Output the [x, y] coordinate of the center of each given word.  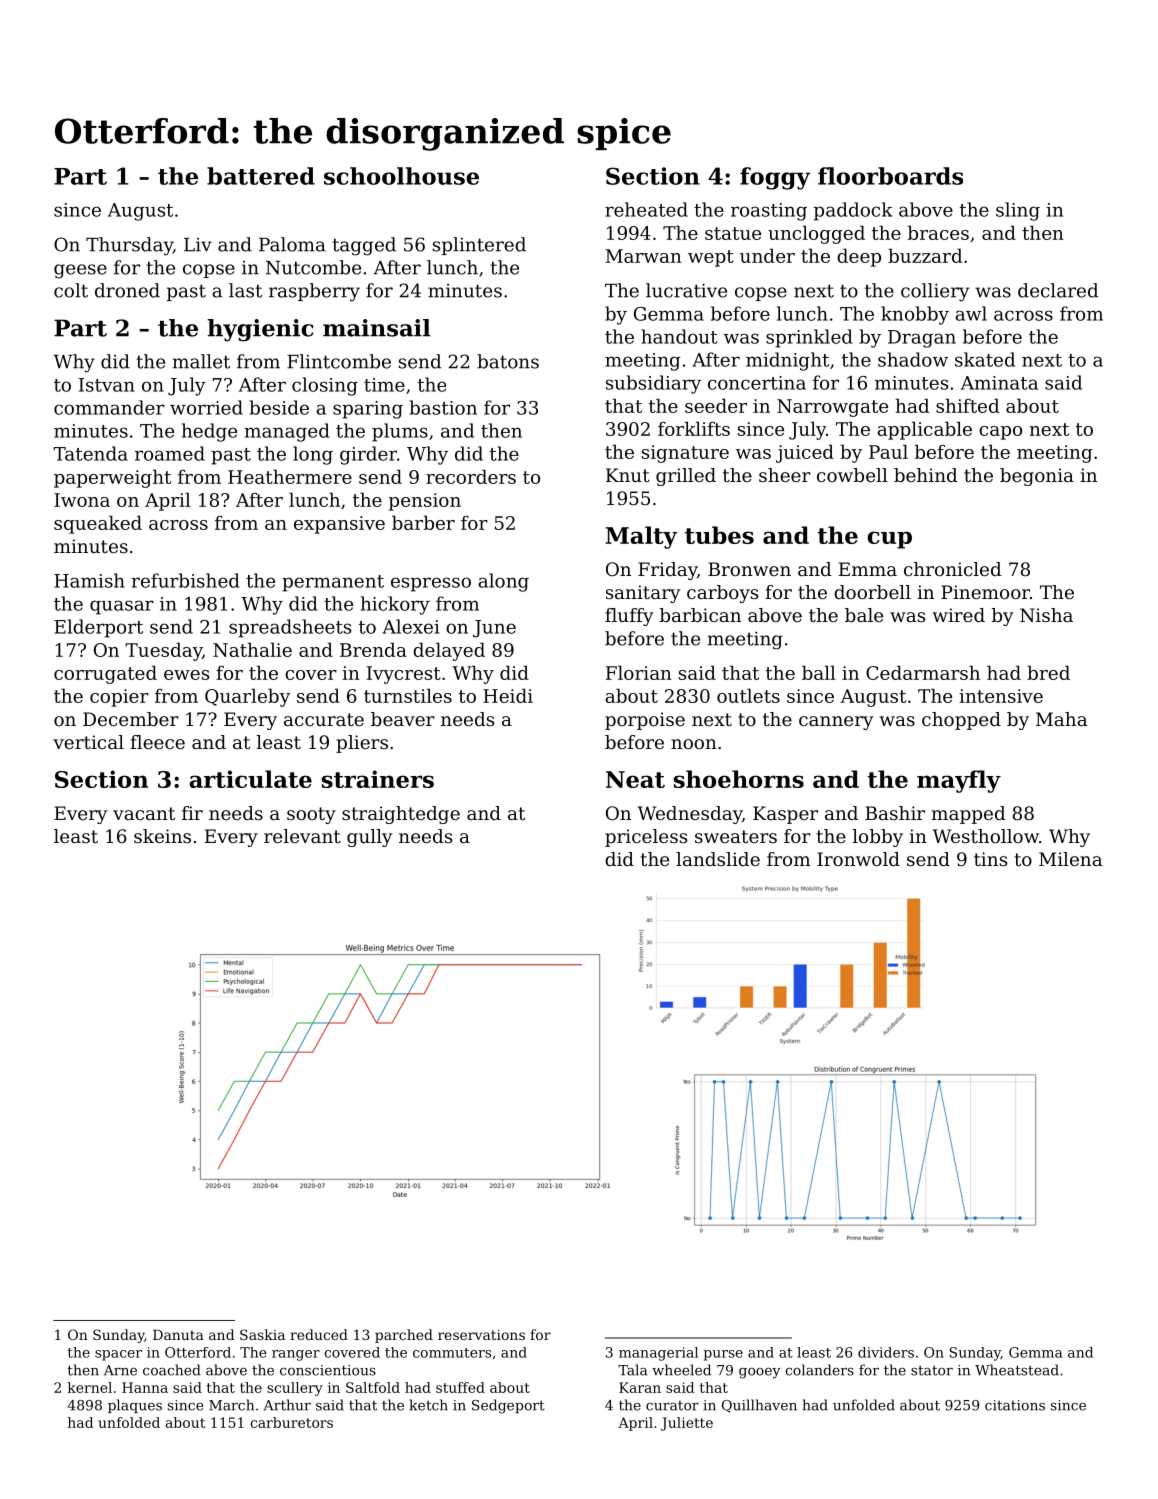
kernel [90, 1387]
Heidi [508, 695]
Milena [1070, 859]
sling [1018, 211]
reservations [481, 1335]
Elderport [98, 628]
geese [80, 271]
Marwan [644, 256]
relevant [302, 836]
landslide [718, 859]
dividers [886, 1352]
